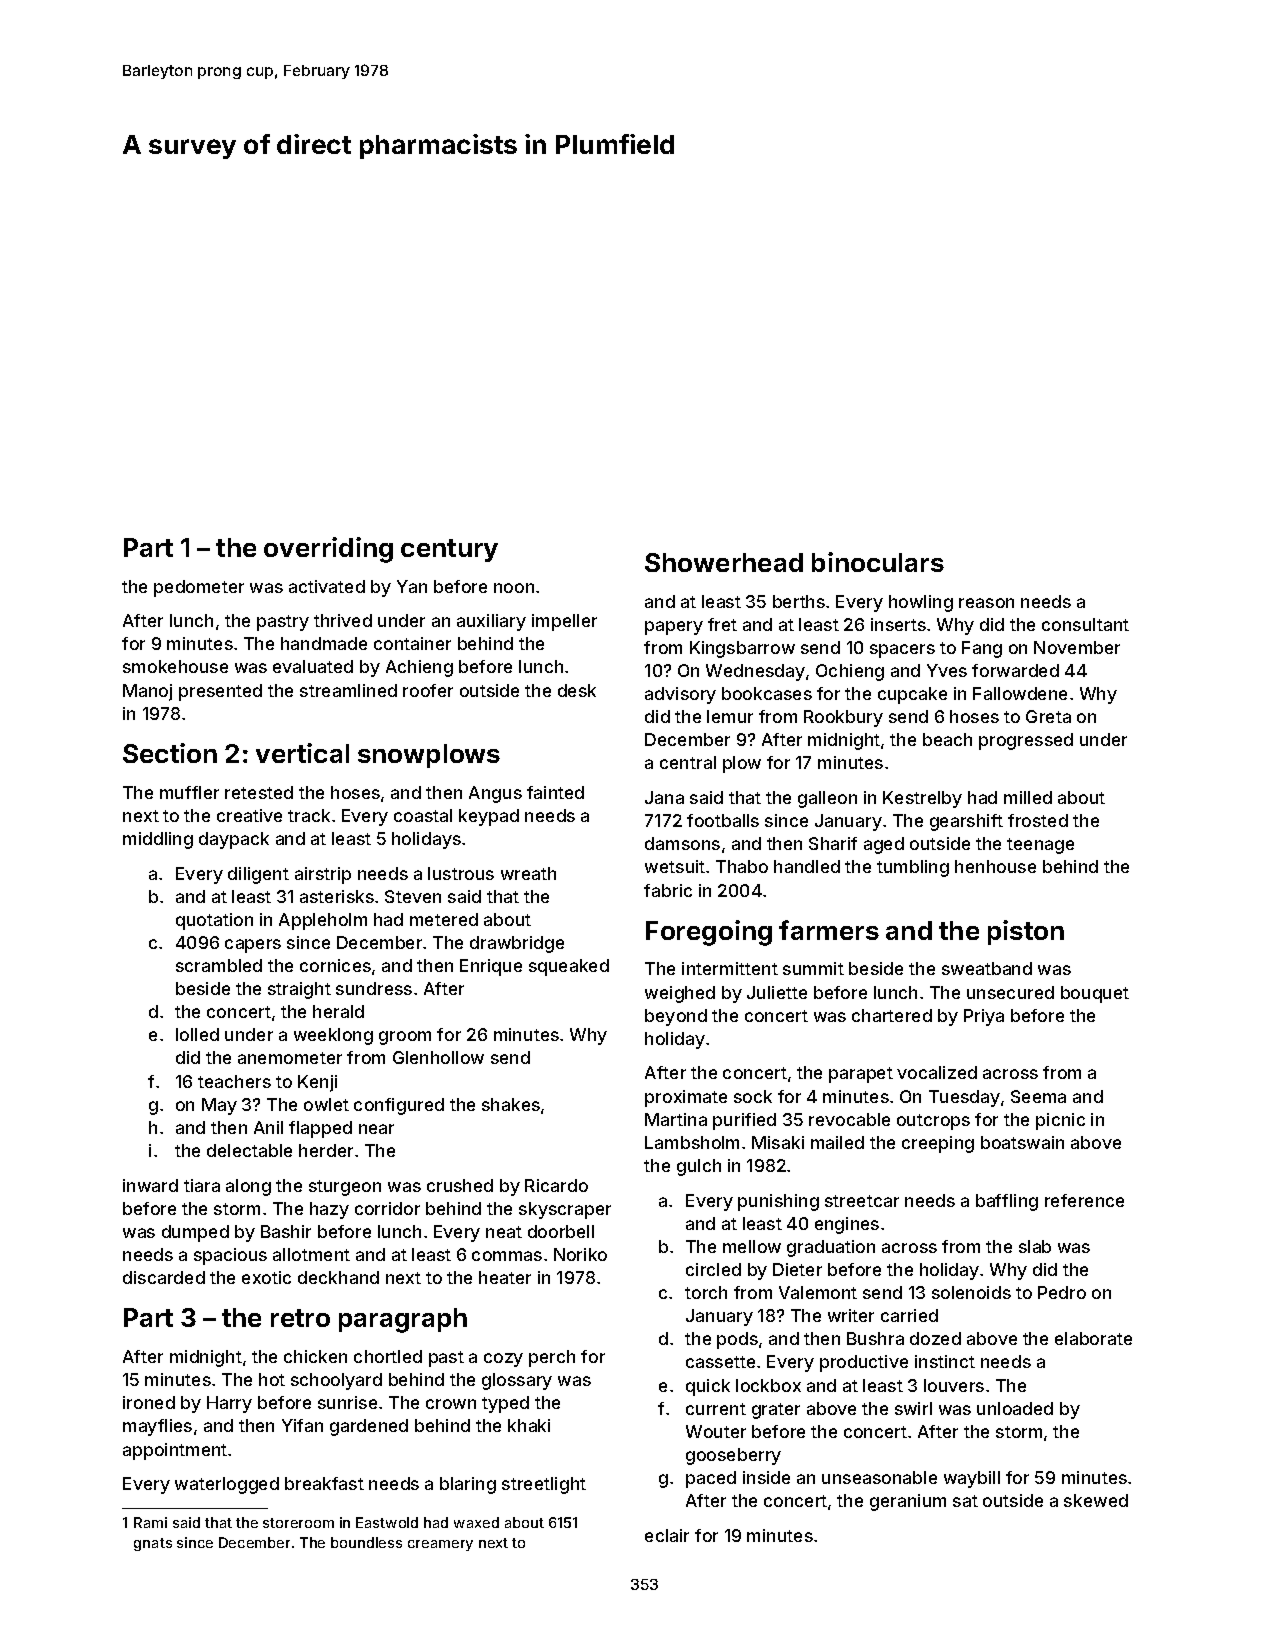  Describe the element at coordinates (302, 753) in the image. I see `vertical` at that location.
